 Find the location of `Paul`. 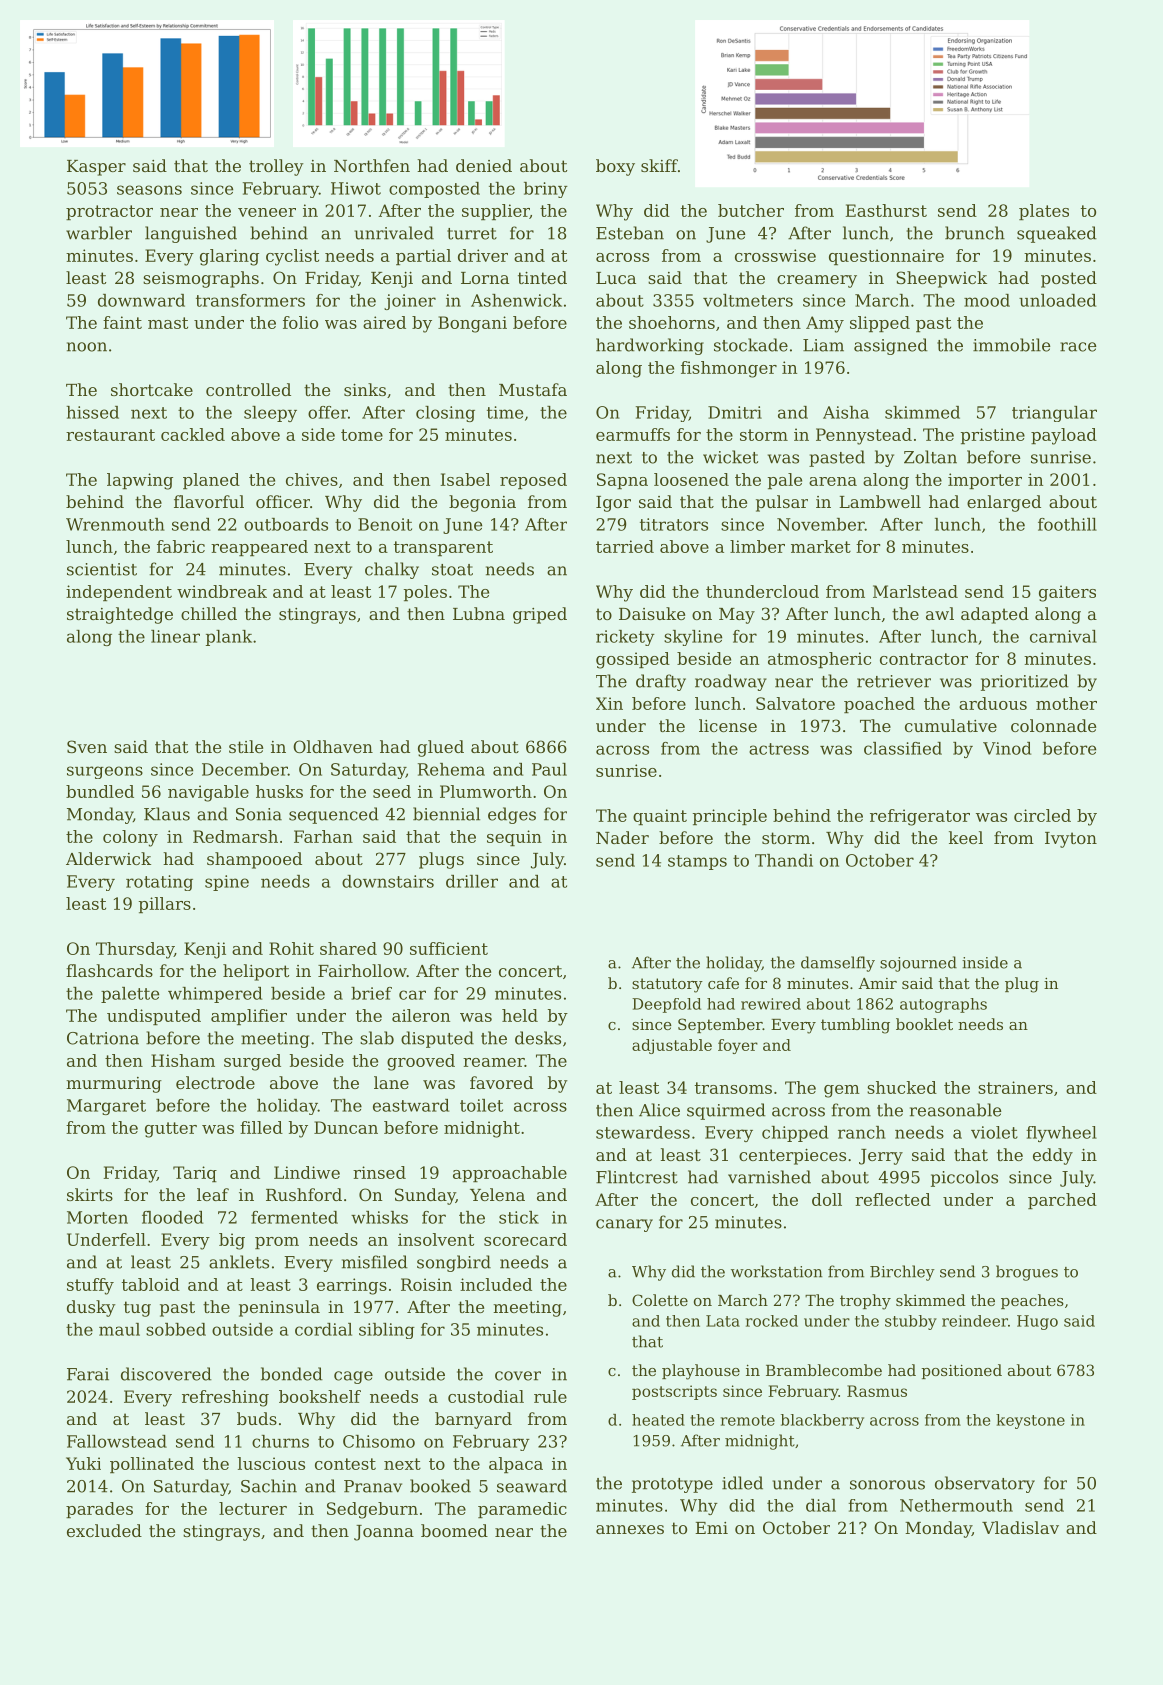

Paul is located at coordinates (549, 769).
